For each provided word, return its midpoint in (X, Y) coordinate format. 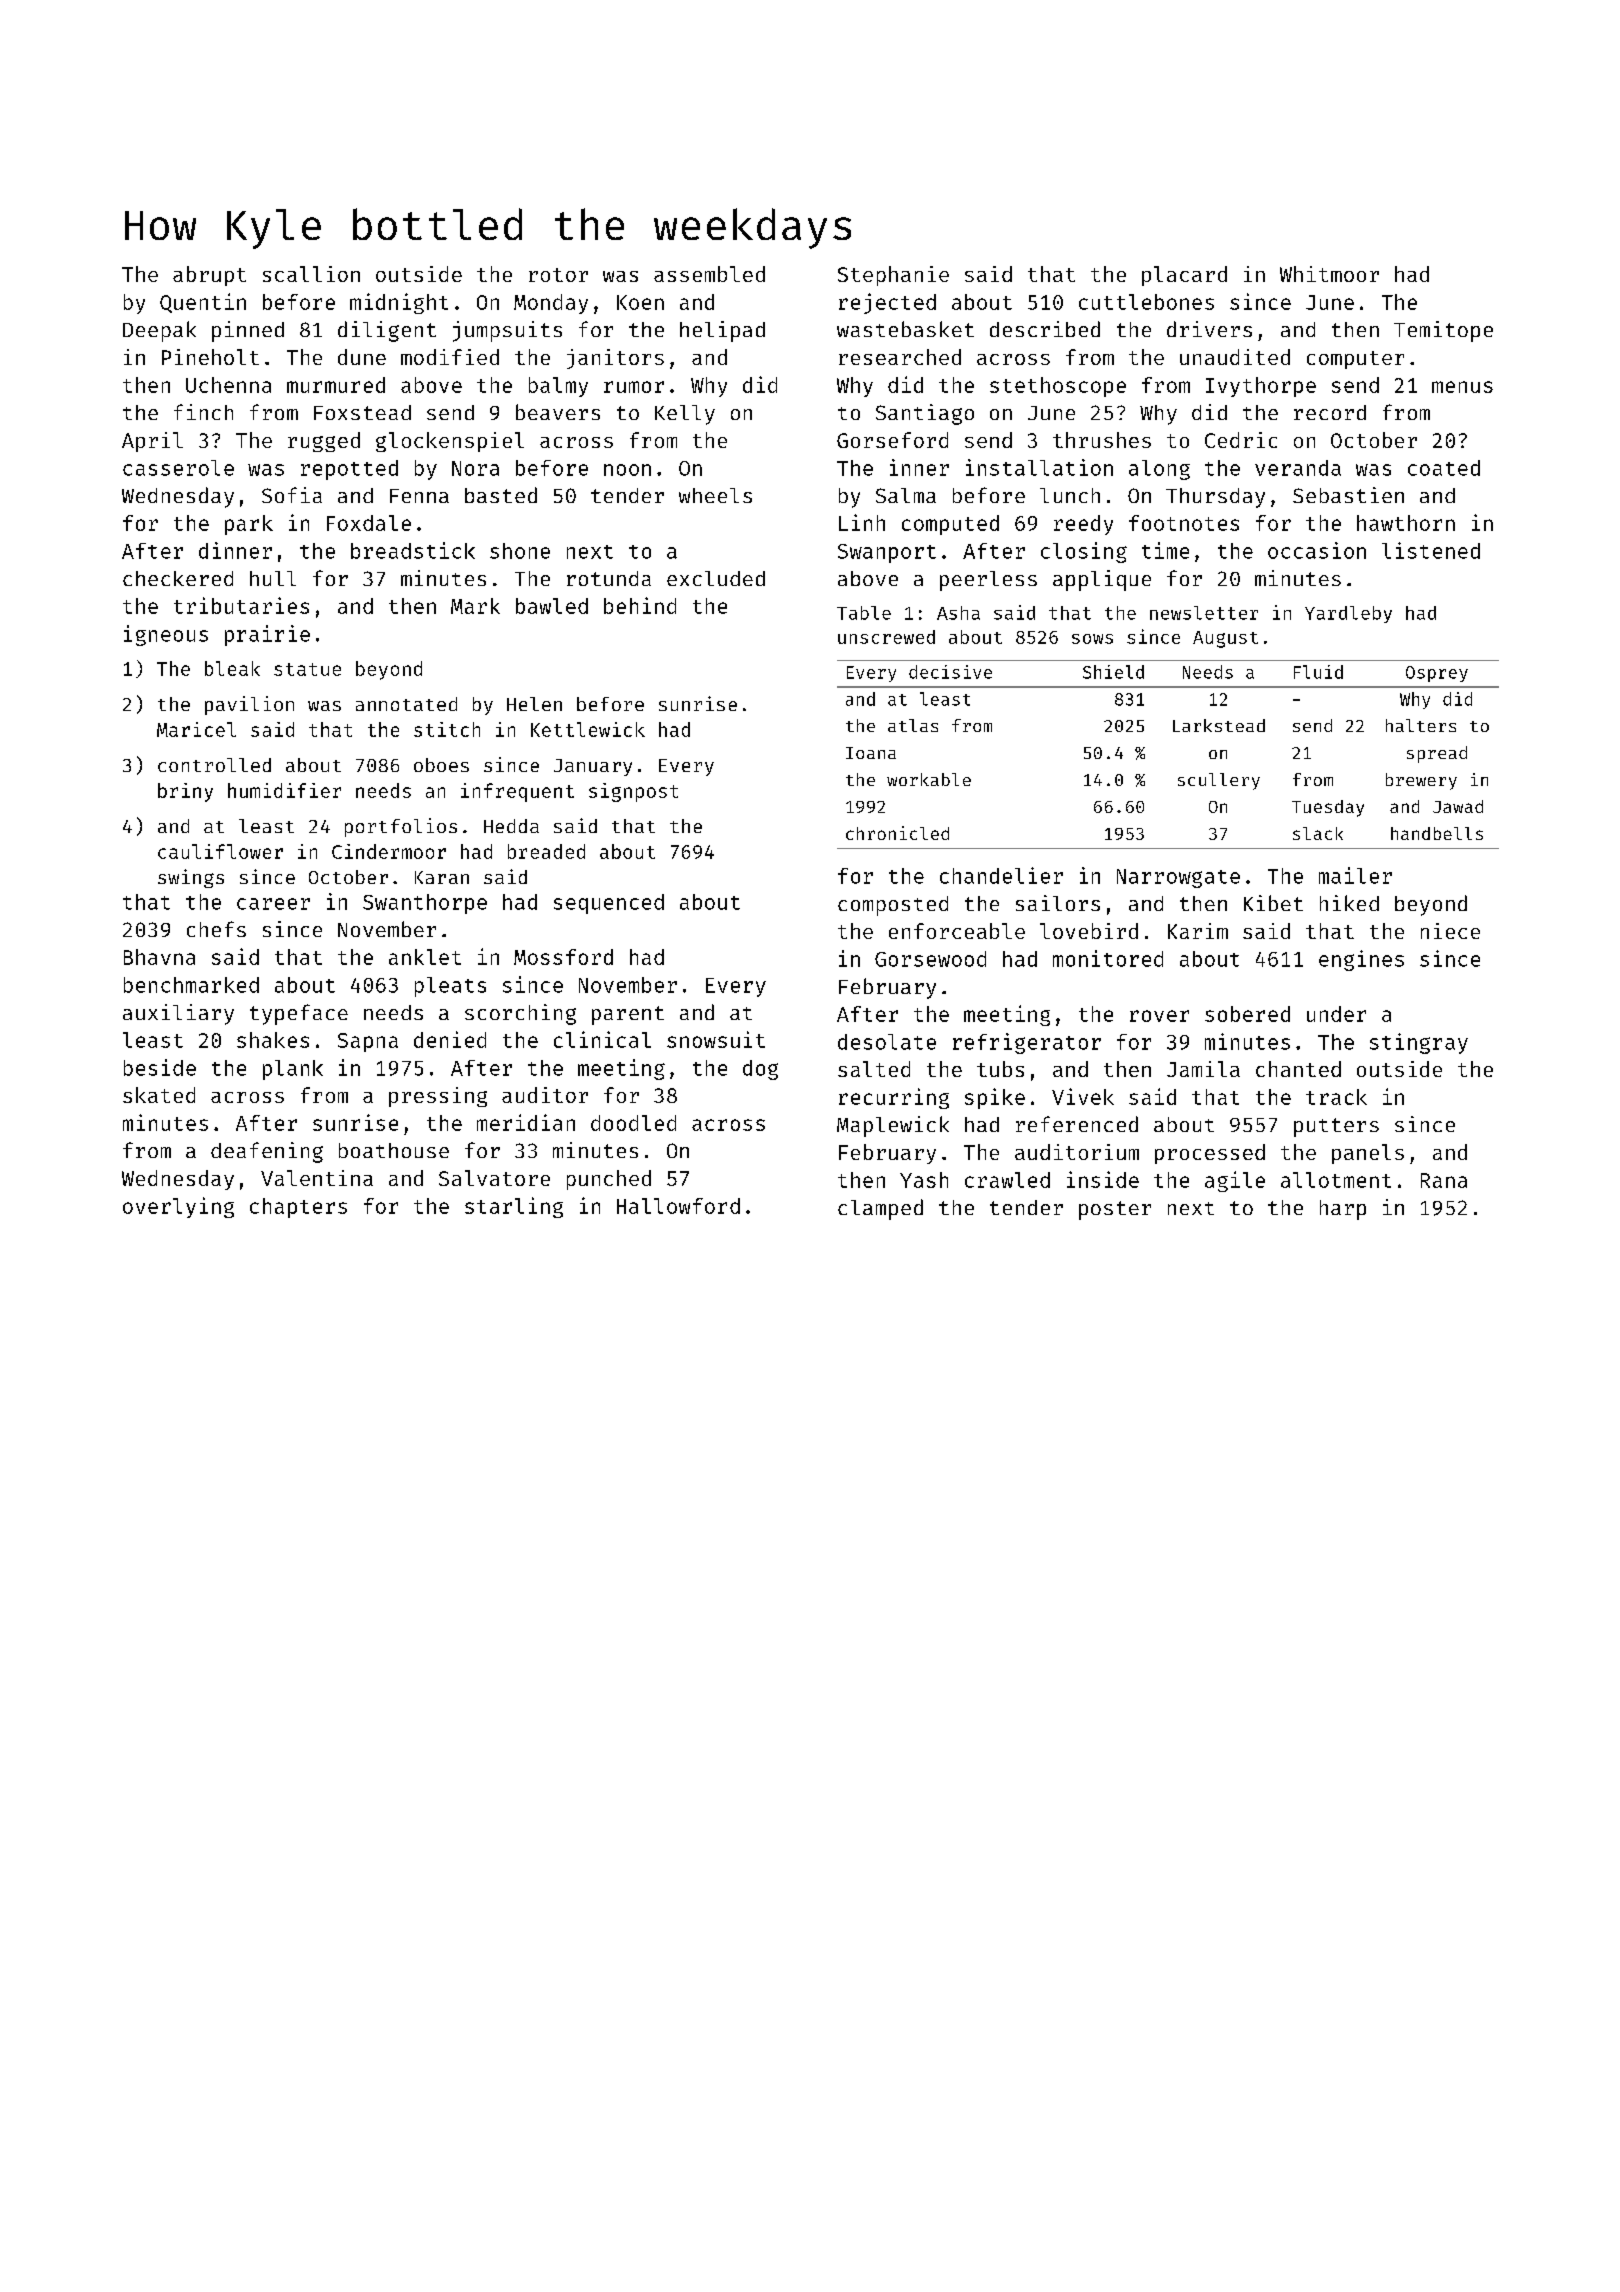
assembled (709, 274)
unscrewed (886, 637)
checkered (178, 578)
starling (514, 1207)
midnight (399, 303)
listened (1431, 550)
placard (1184, 276)
